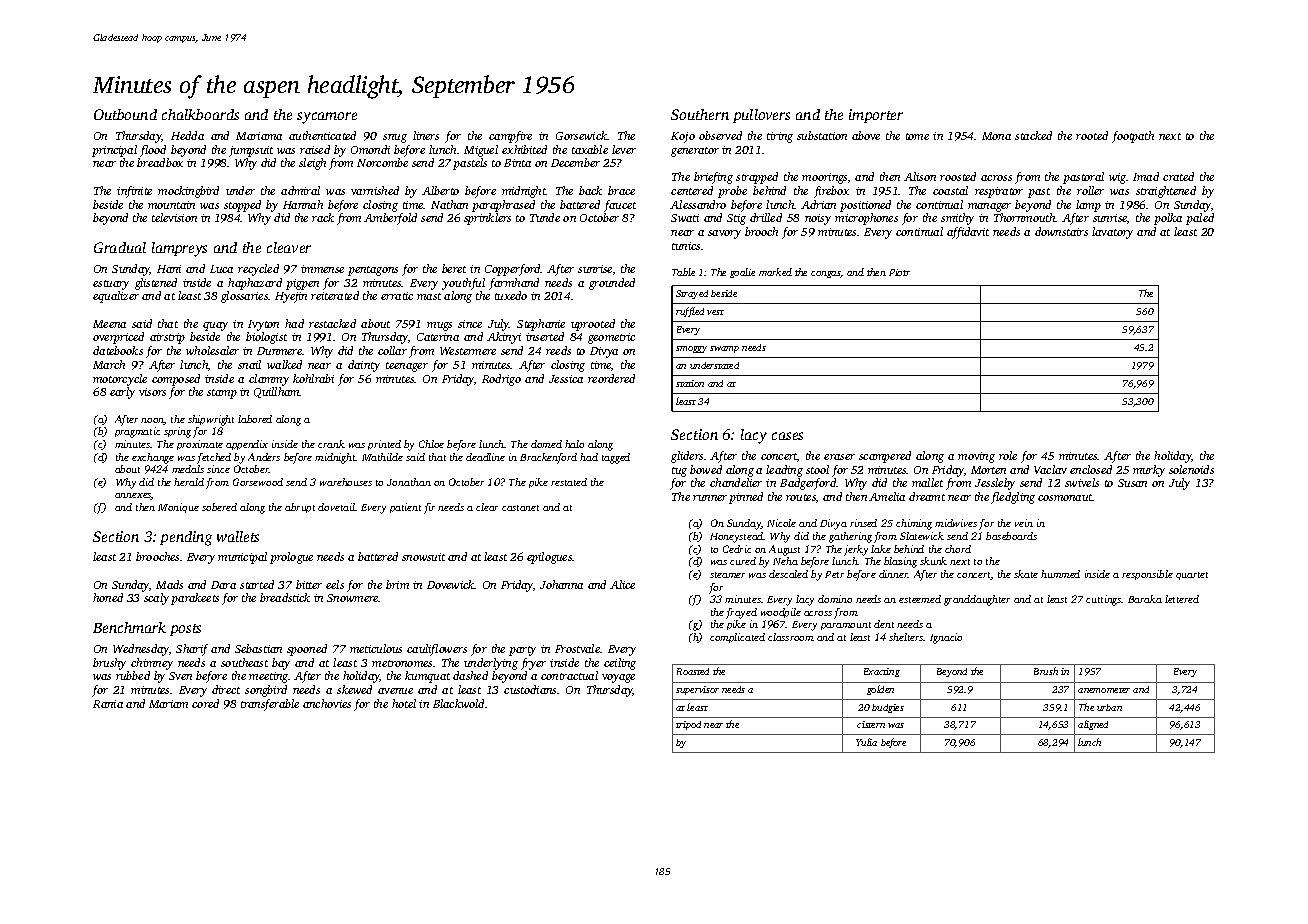 The image size is (1308, 924). What do you see at coordinates (743, 561) in the screenshot?
I see `cured` at bounding box center [743, 561].
